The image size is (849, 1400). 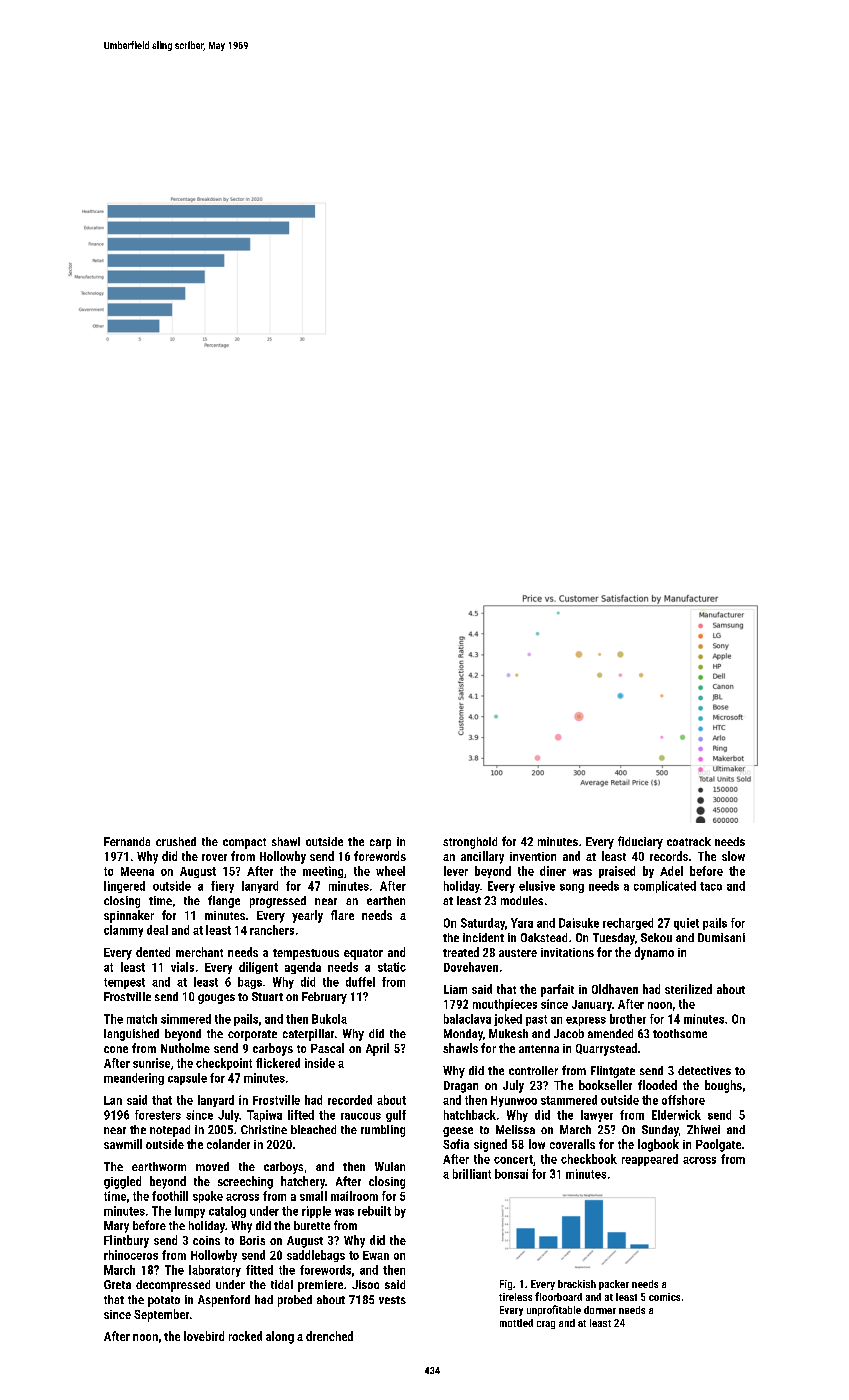 What do you see at coordinates (199, 952) in the image?
I see `merchant` at bounding box center [199, 952].
